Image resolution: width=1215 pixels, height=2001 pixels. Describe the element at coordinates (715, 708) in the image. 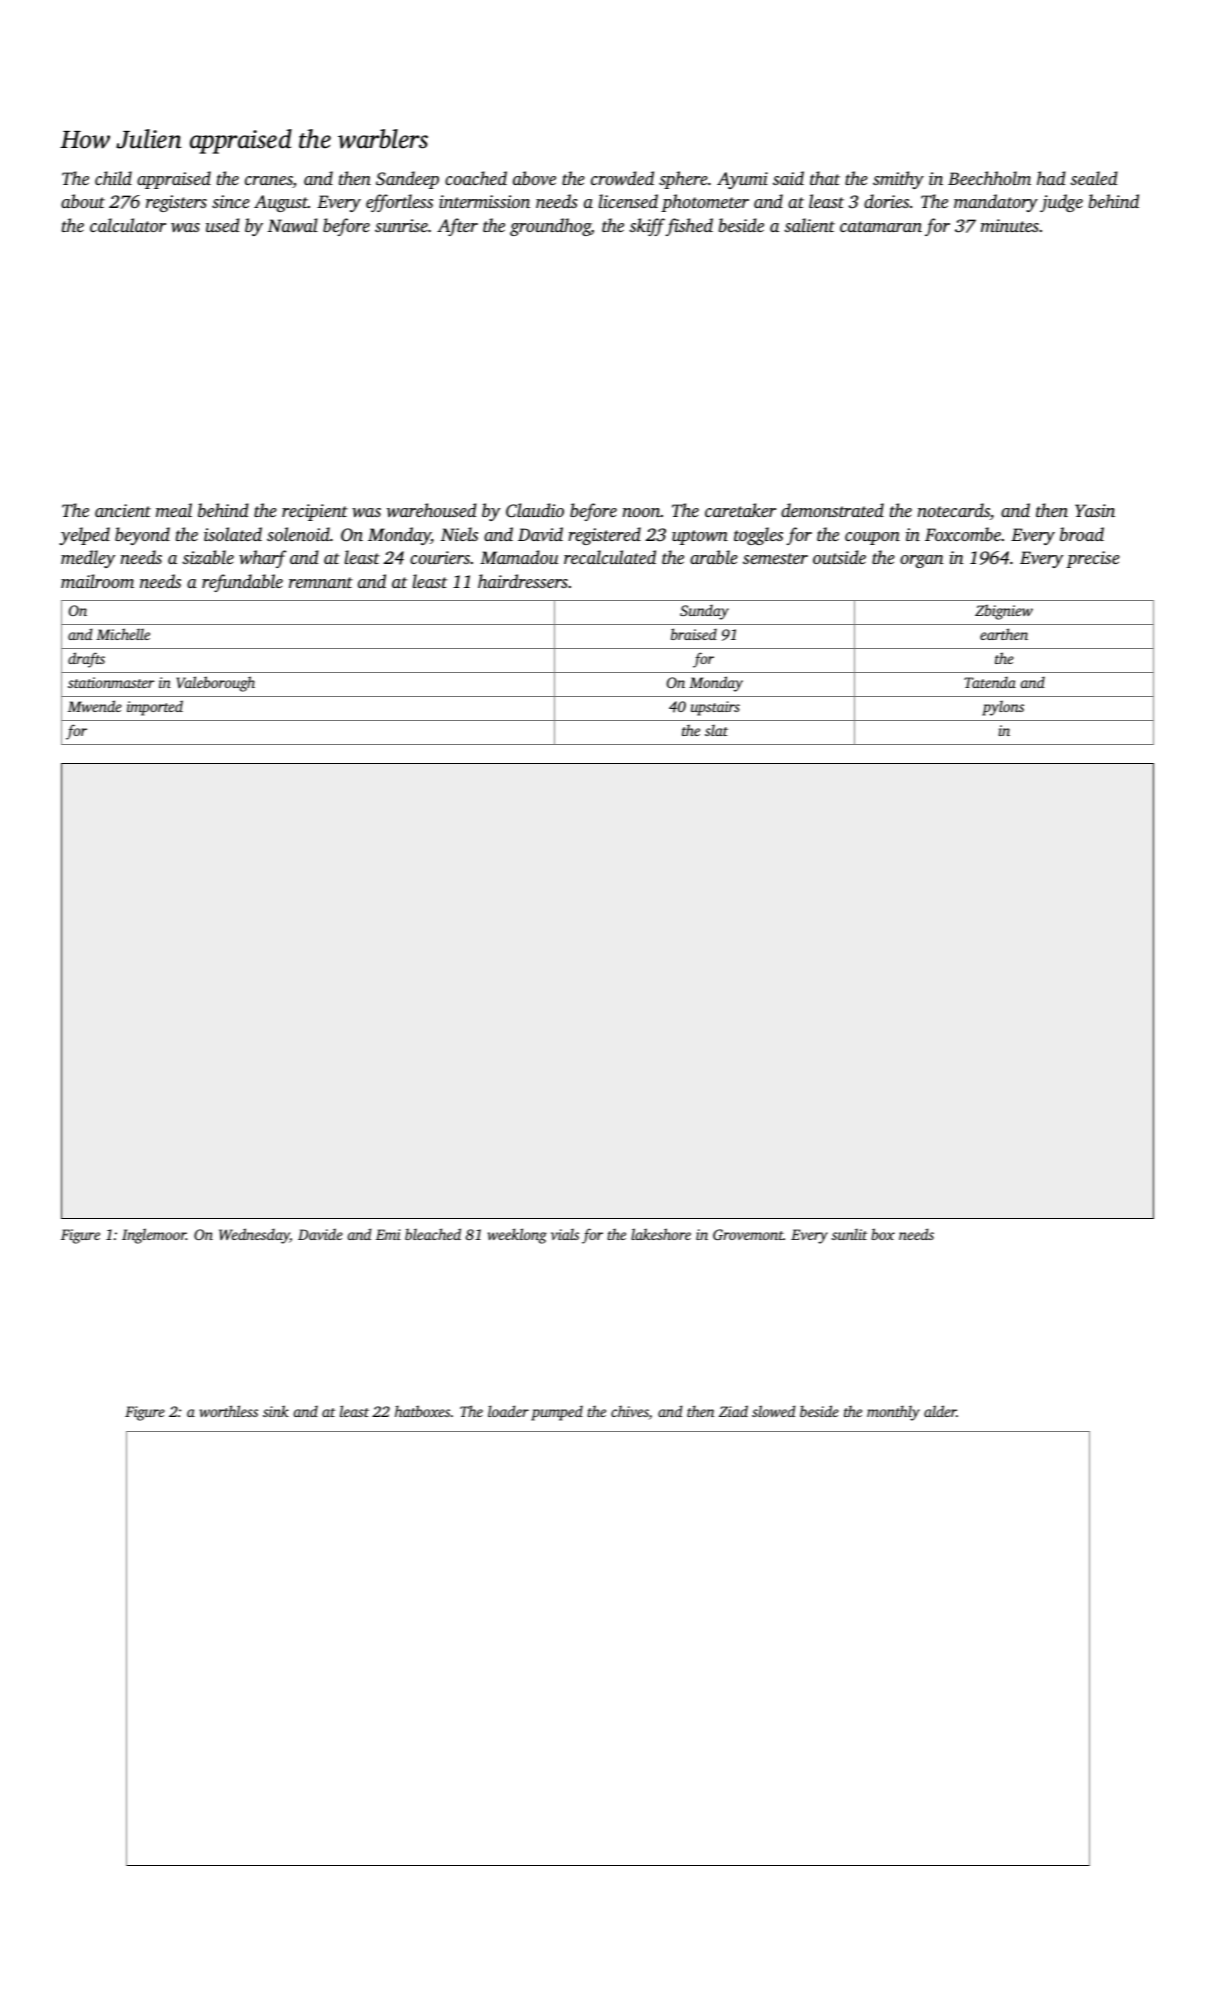

I see `upstairs` at that location.
